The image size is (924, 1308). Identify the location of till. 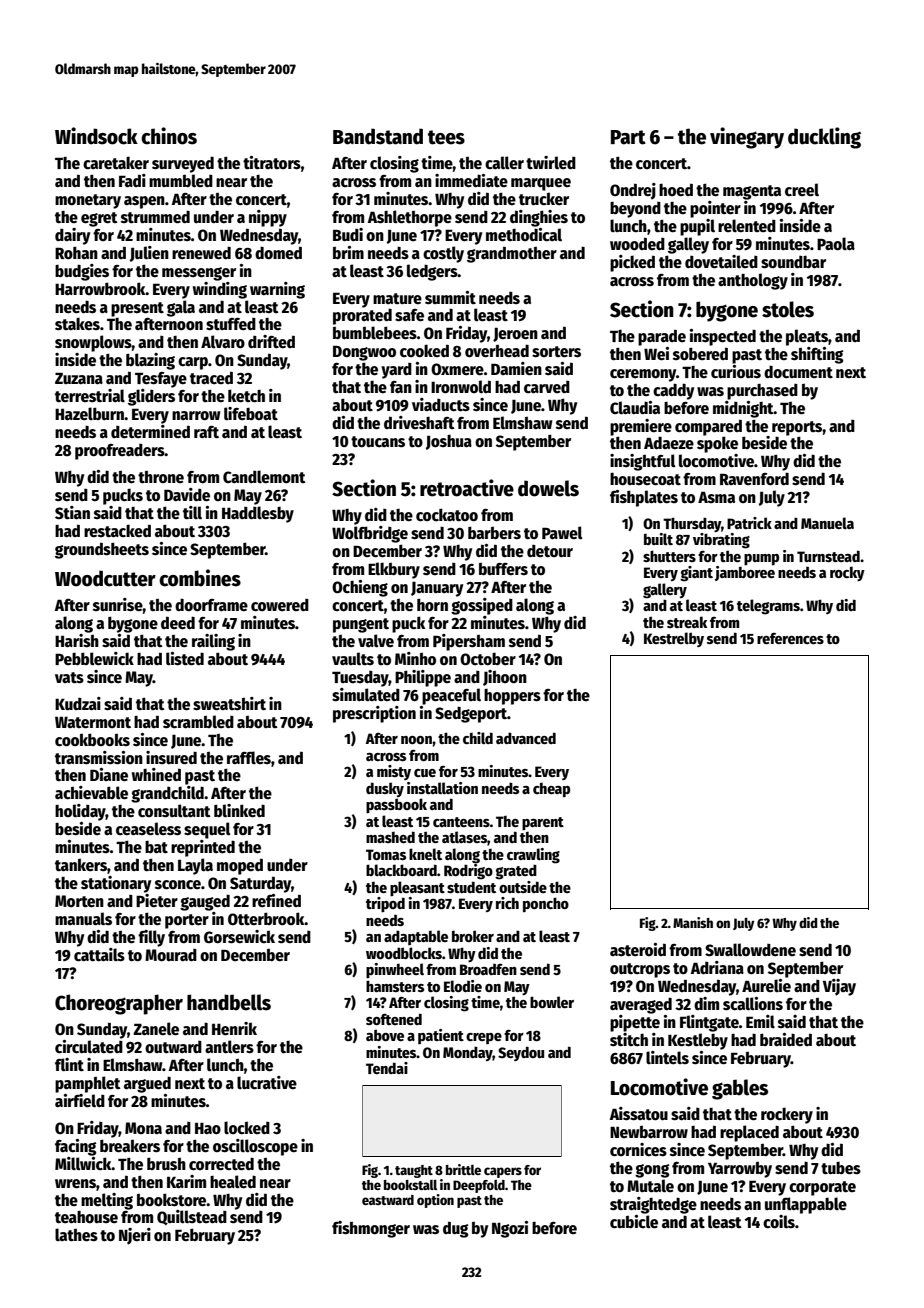
(192, 512).
